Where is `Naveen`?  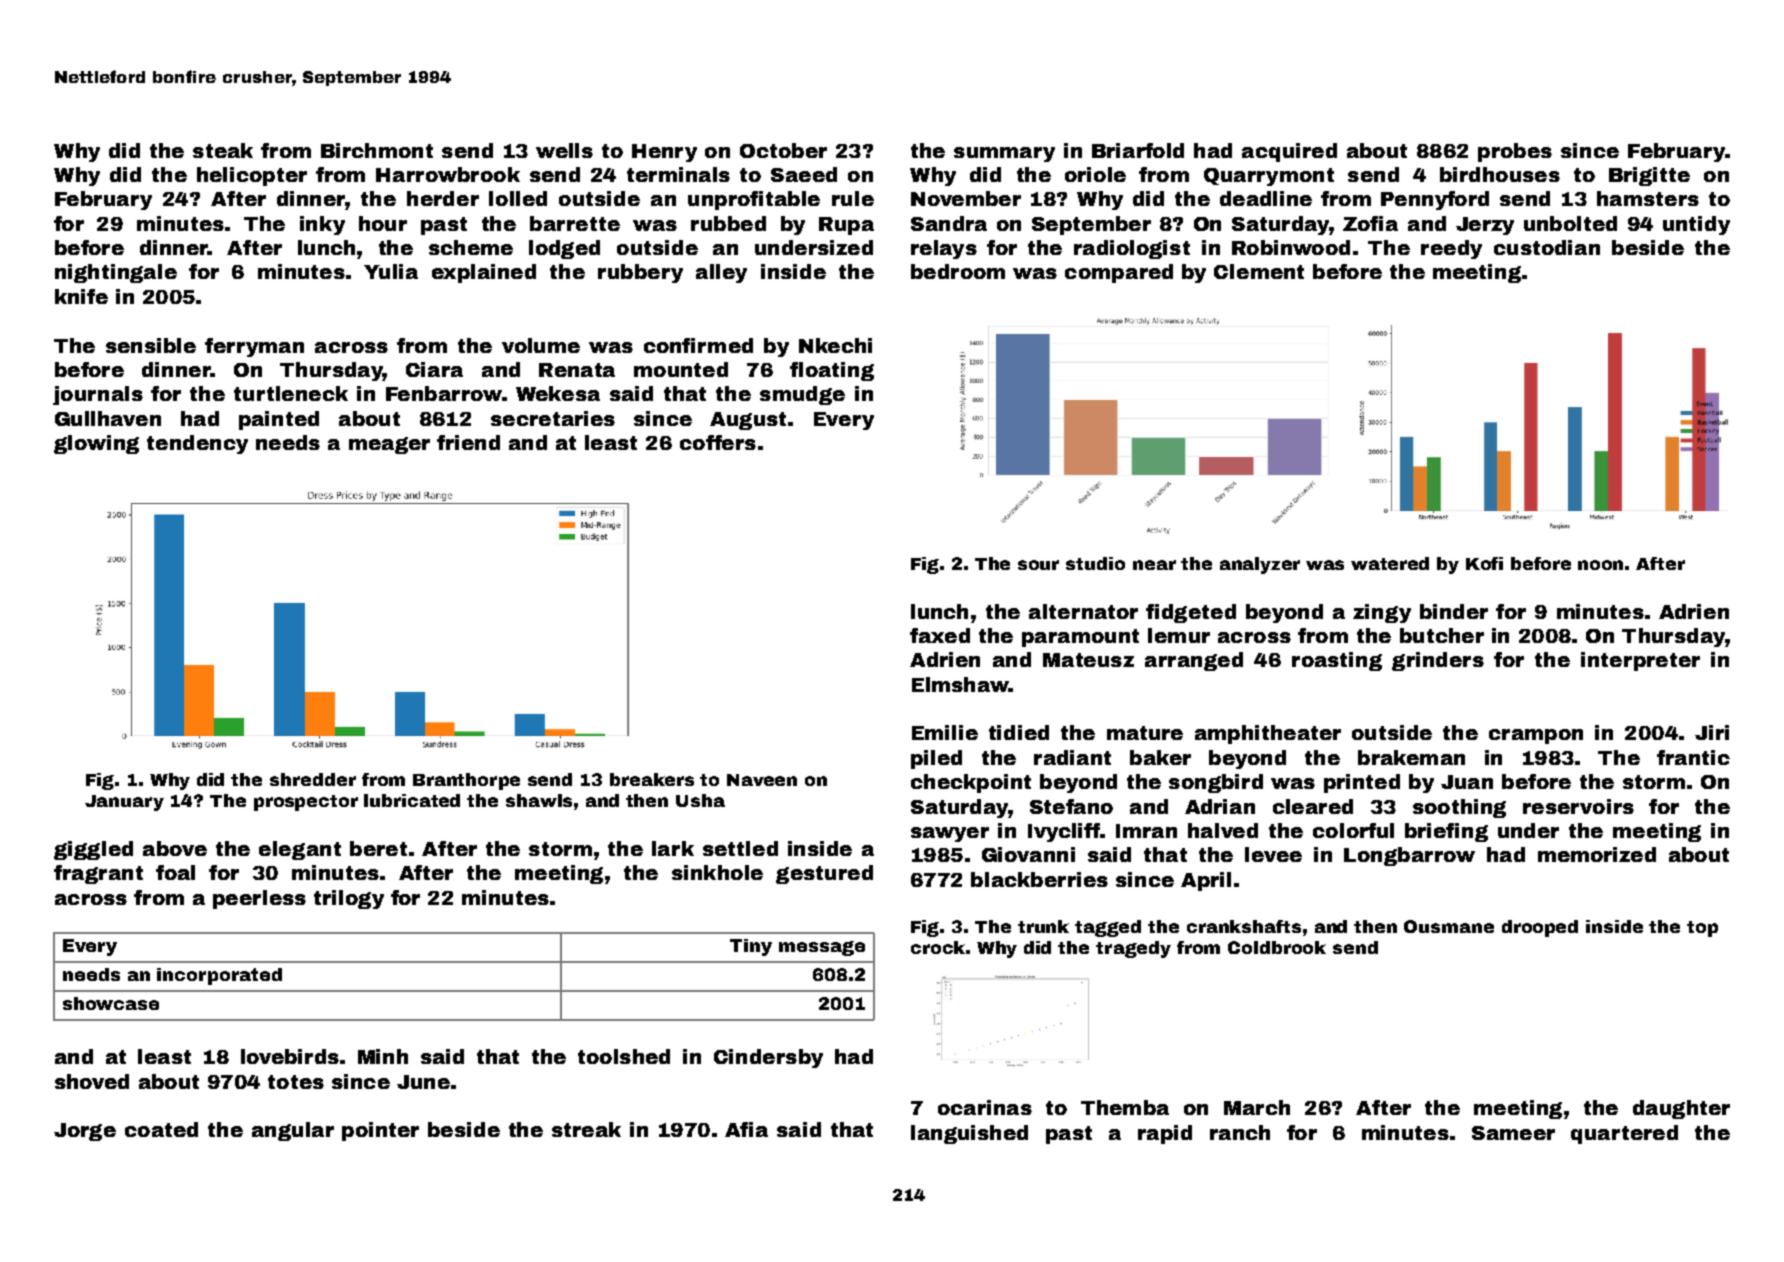
Naveen is located at coordinates (762, 780).
